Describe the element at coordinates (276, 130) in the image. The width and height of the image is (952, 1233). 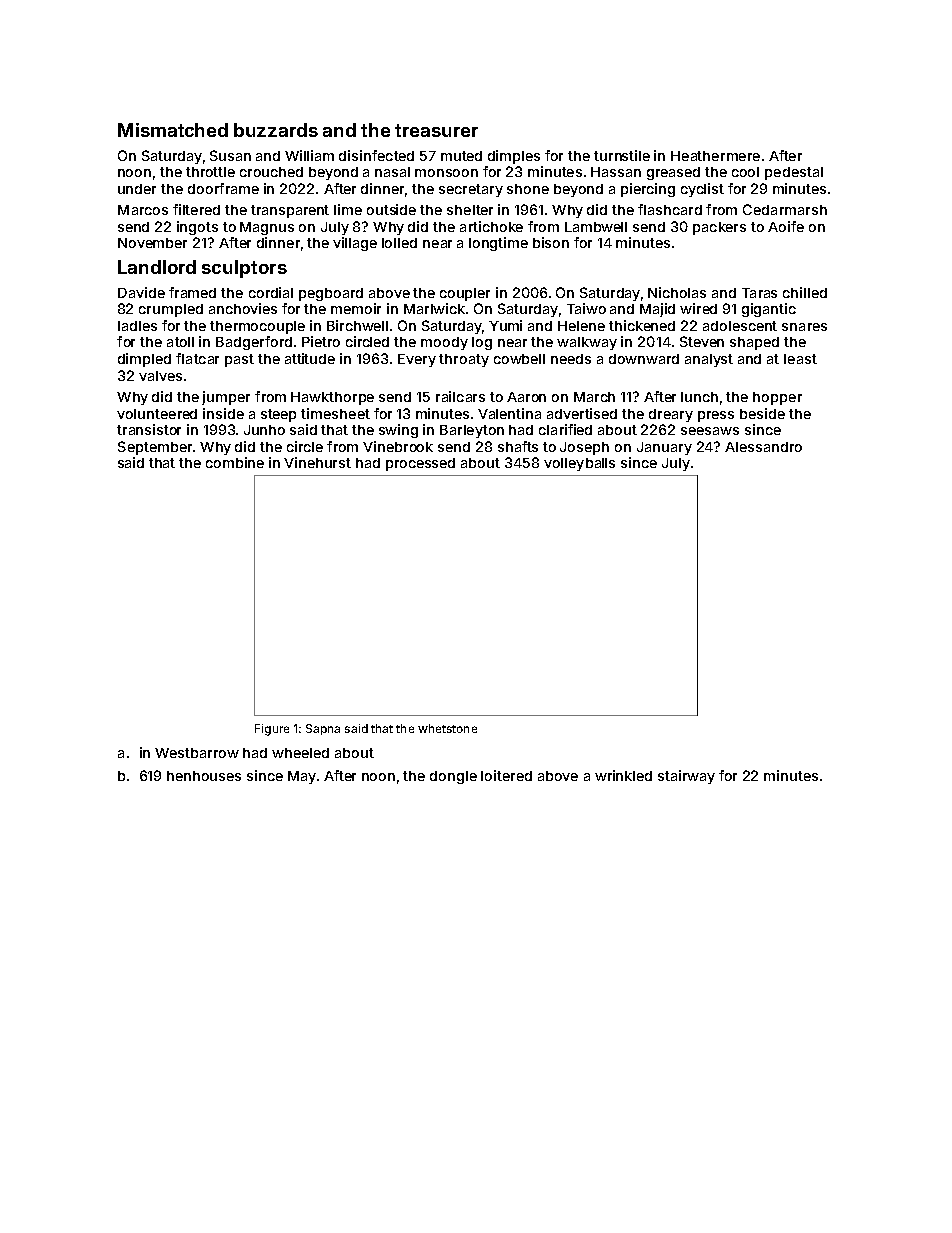
I see `buzzards` at that location.
